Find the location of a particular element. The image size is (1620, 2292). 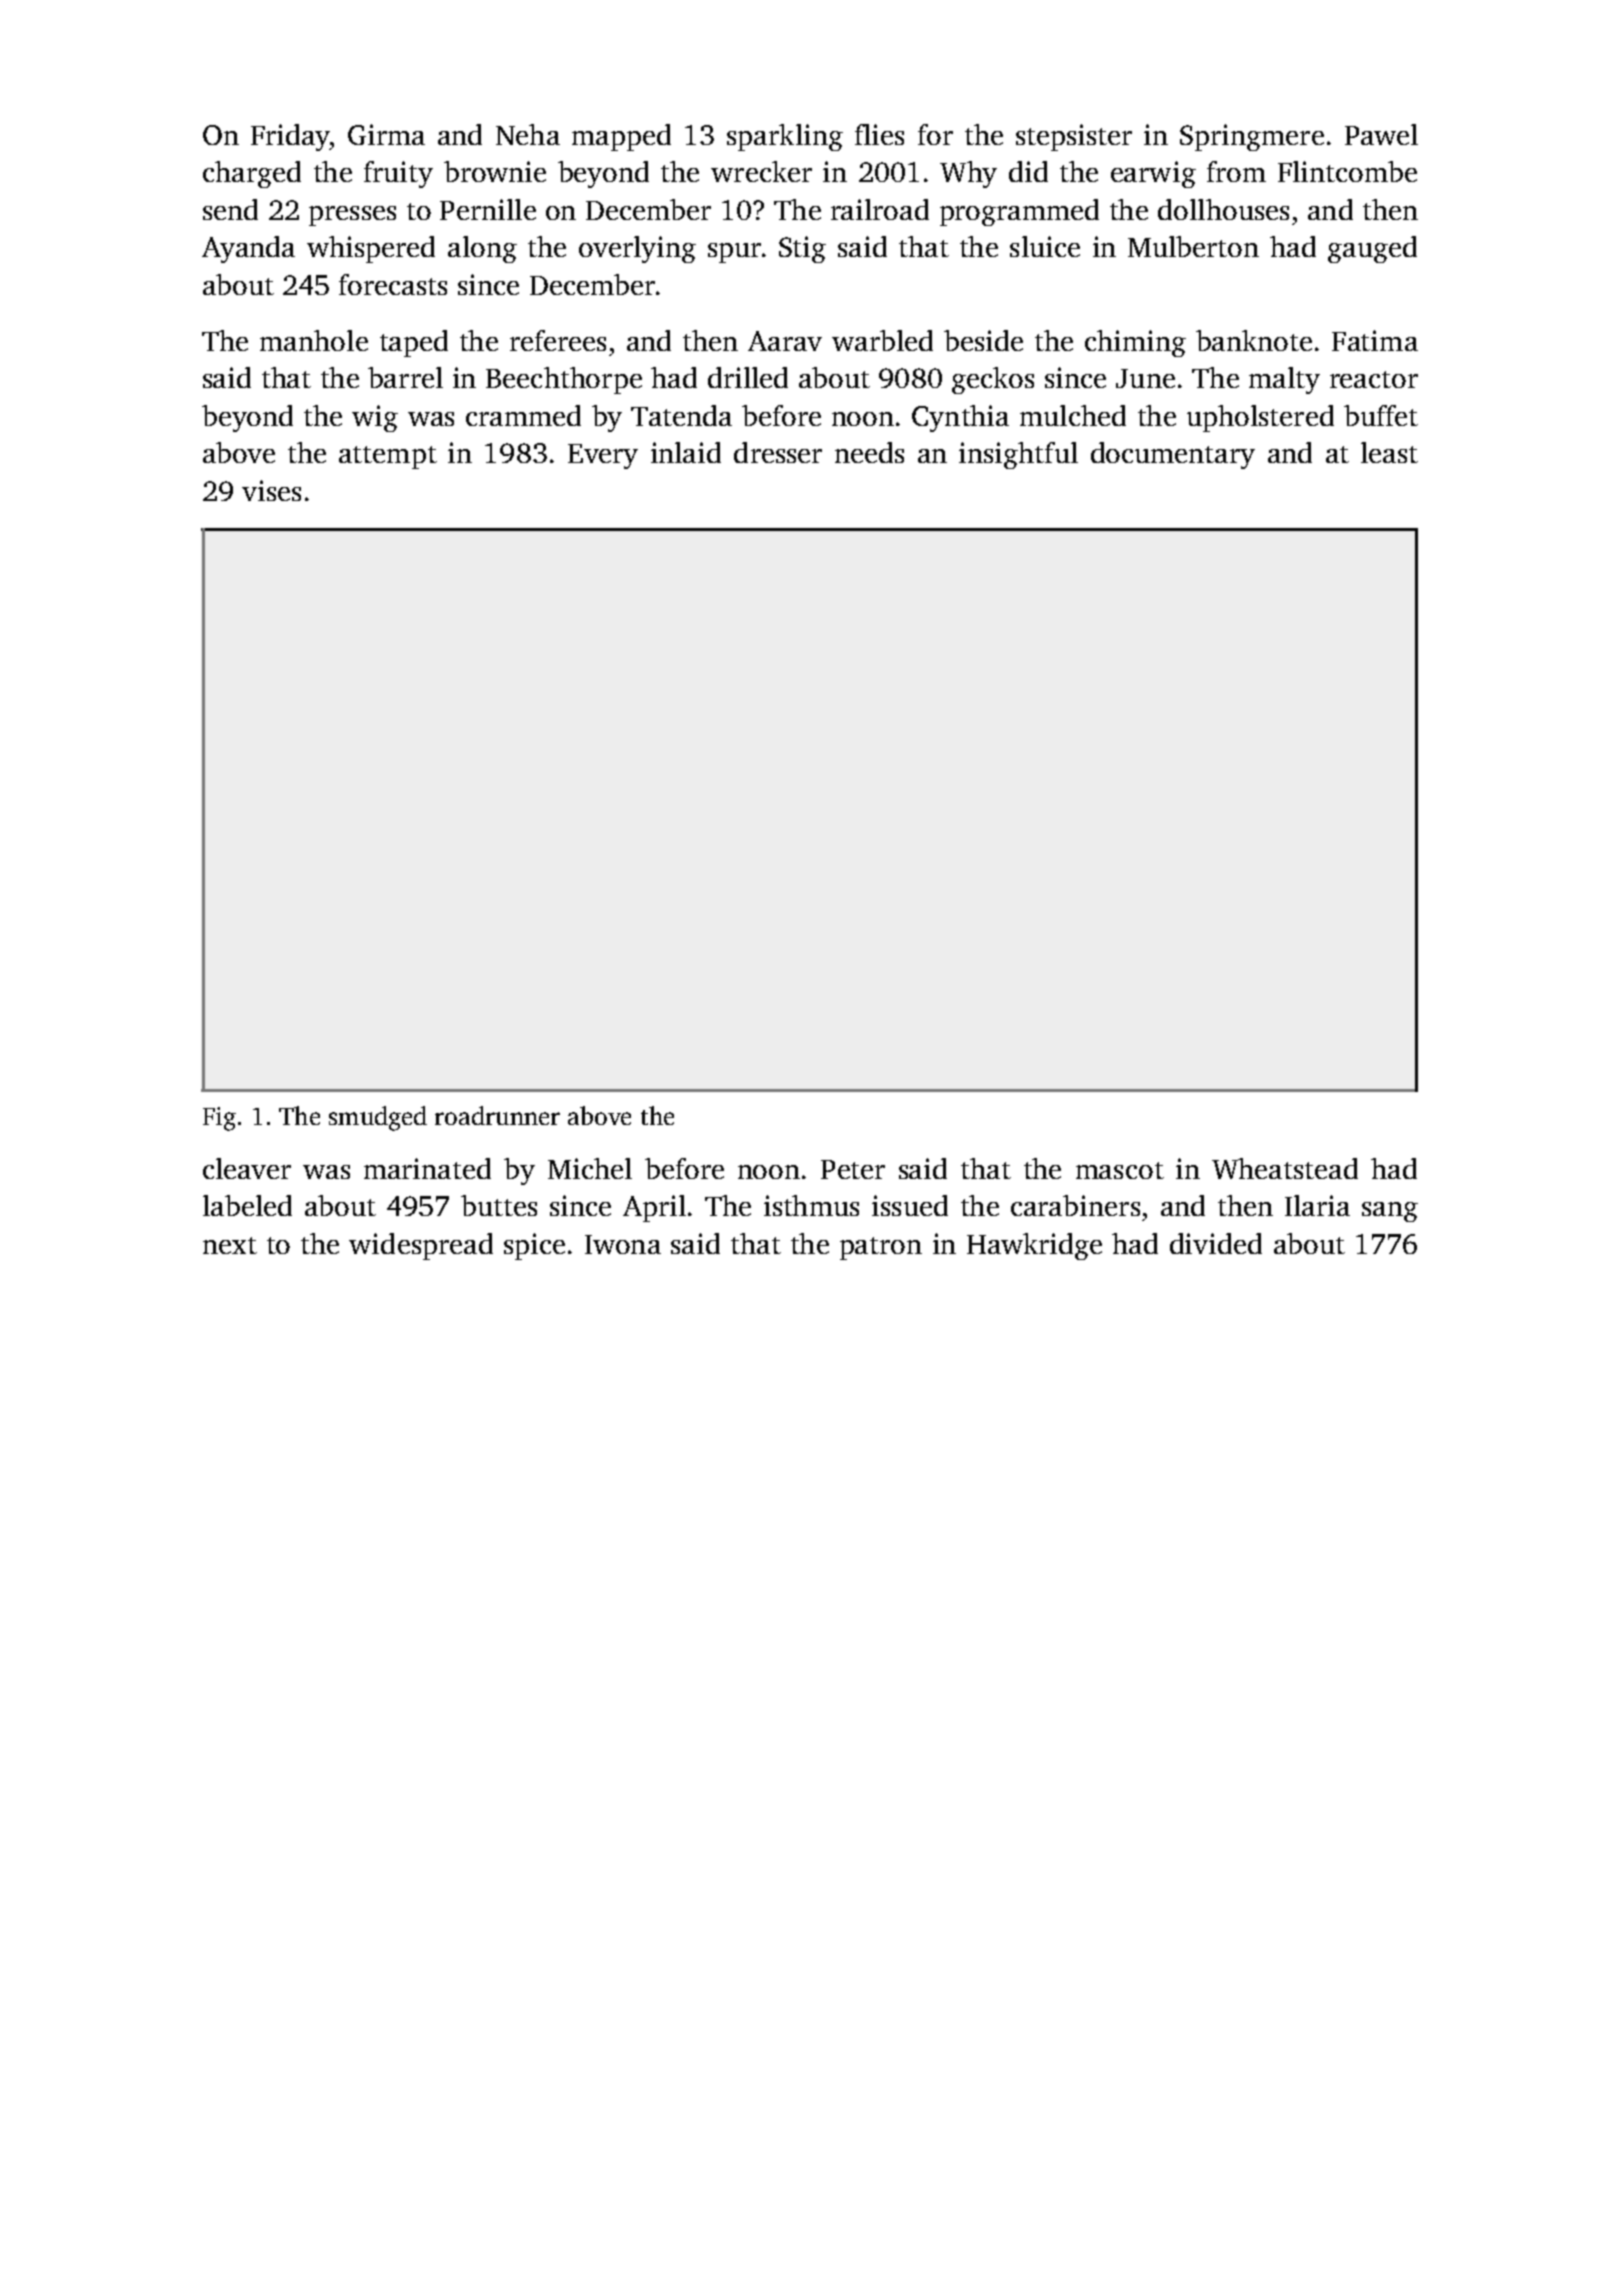

overlying is located at coordinates (637, 249).
